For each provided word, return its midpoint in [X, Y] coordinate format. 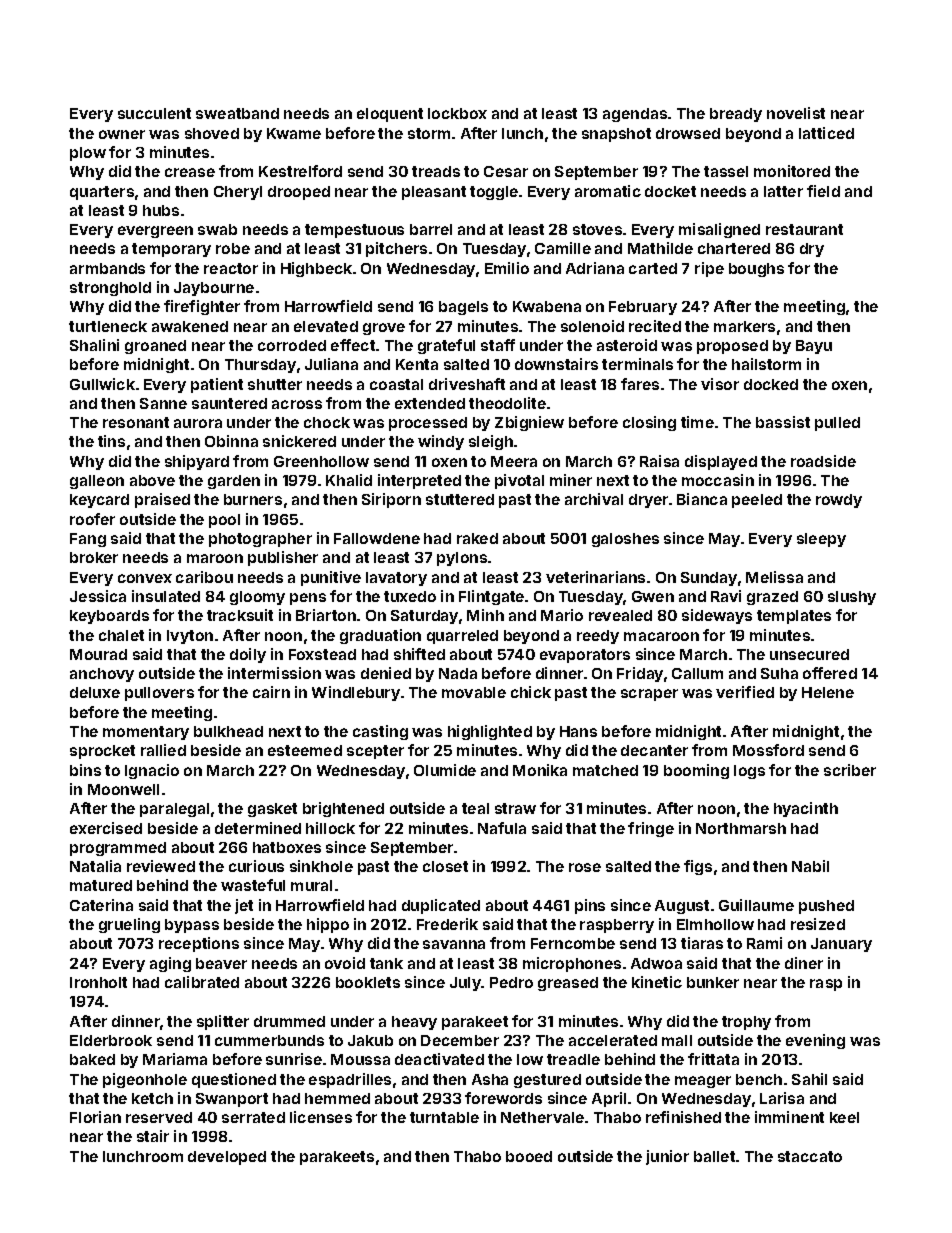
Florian [95, 1117]
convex [145, 578]
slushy [852, 598]
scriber [850, 770]
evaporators [585, 656]
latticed [826, 133]
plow [88, 154]
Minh [485, 615]
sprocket [102, 752]
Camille [563, 248]
